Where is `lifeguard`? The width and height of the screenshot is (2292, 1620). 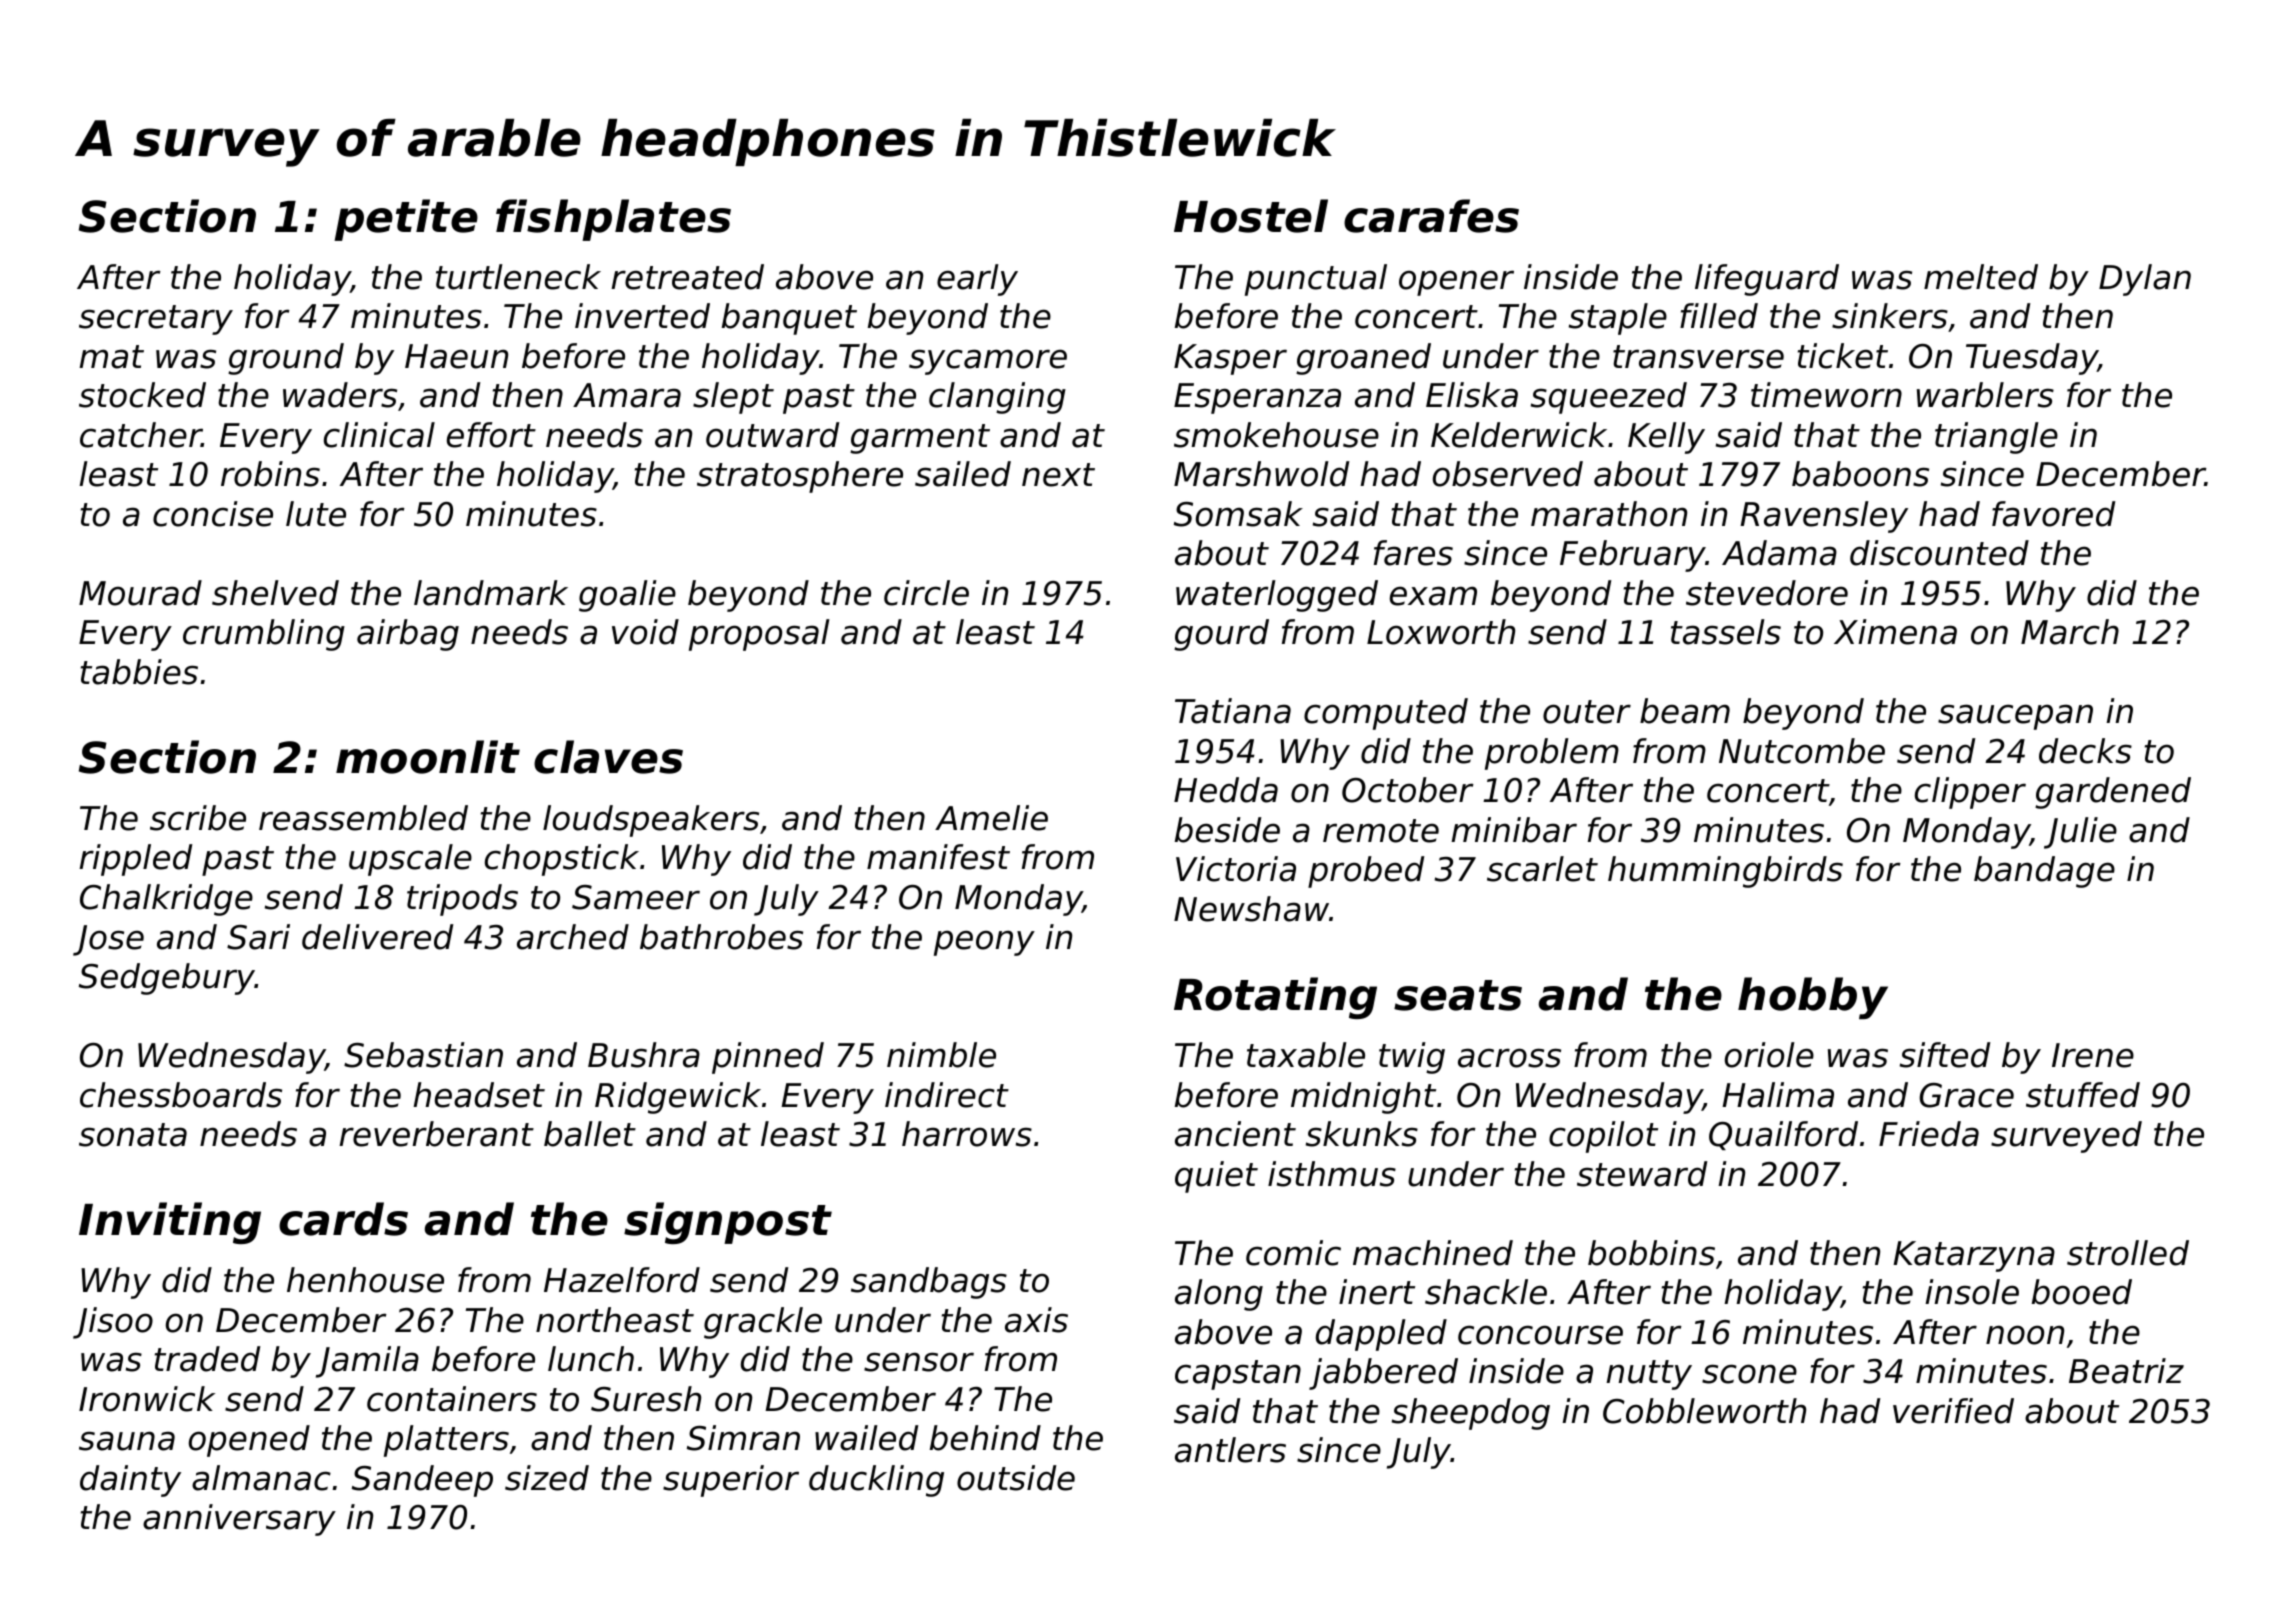 lifeguard is located at coordinates (1767, 280).
